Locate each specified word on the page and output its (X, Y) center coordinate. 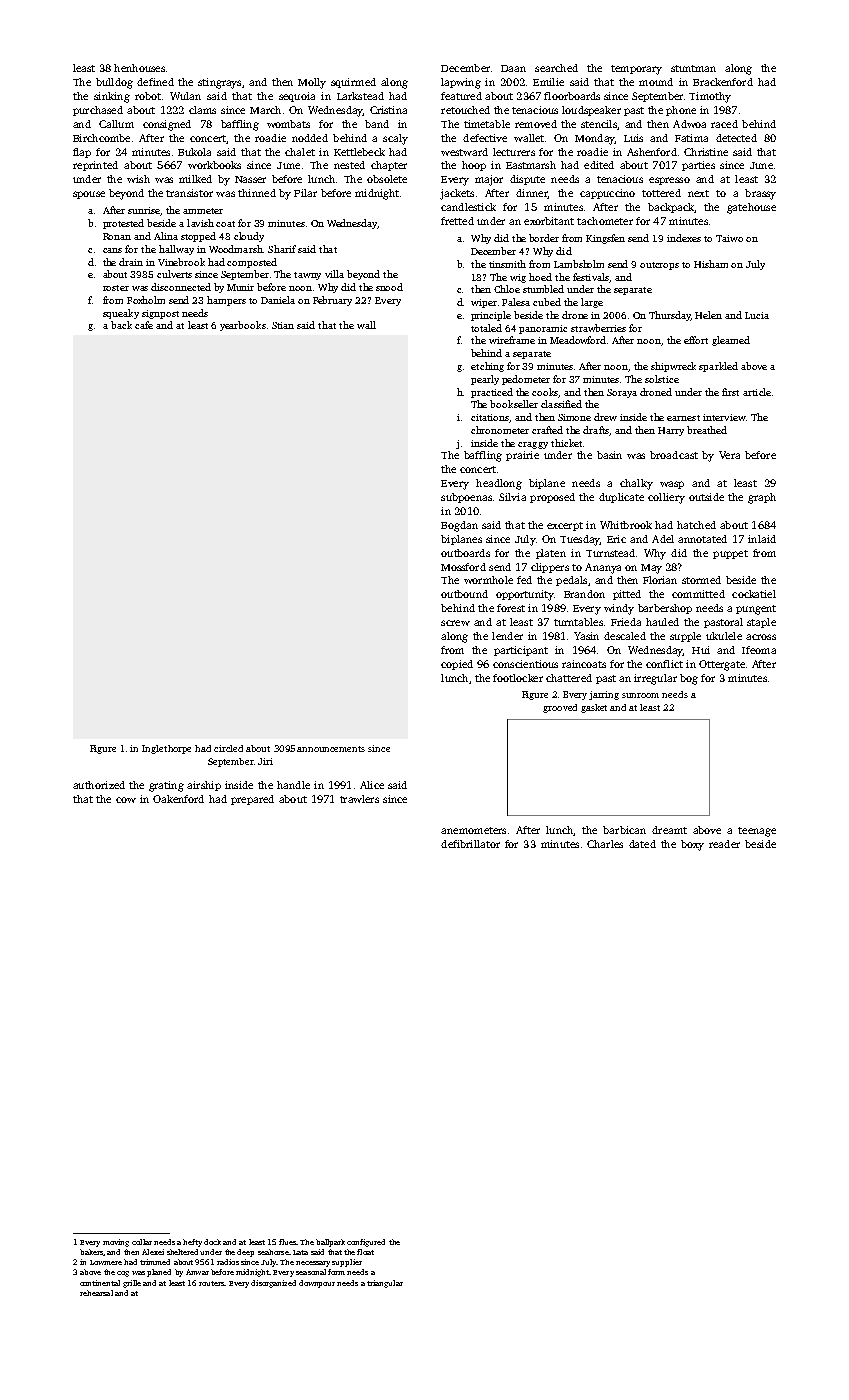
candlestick (468, 207)
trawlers (359, 799)
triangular (385, 1284)
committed (698, 594)
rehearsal (96, 1293)
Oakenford (178, 799)
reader (724, 844)
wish (138, 179)
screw (455, 623)
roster (116, 288)
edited (599, 165)
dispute (527, 180)
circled (228, 748)
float (365, 1252)
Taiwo (729, 238)
